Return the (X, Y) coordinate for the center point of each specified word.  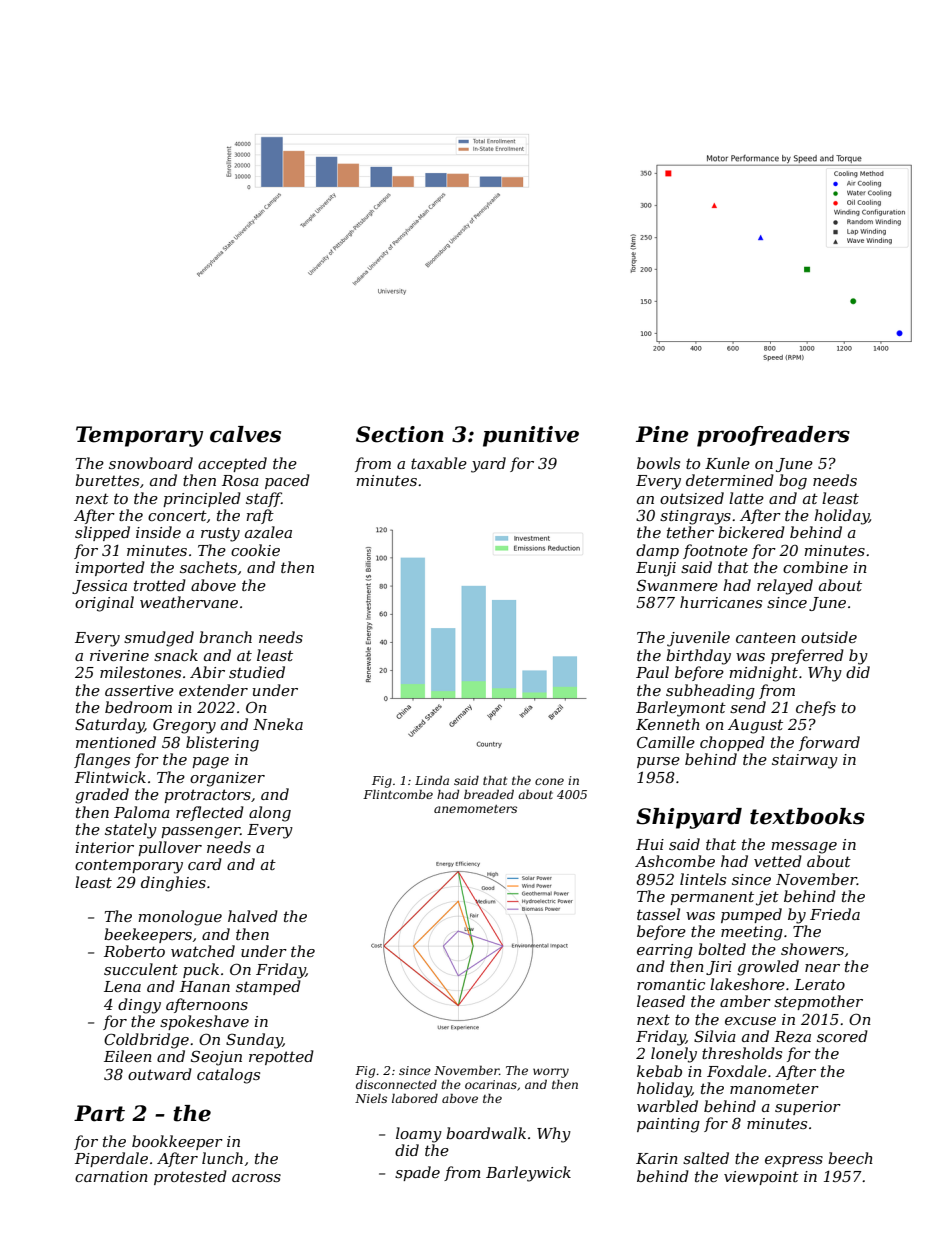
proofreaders (773, 436)
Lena (122, 986)
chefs (816, 708)
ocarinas (491, 1084)
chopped (732, 743)
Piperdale (111, 1159)
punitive (531, 436)
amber (745, 1001)
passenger (200, 833)
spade (417, 1173)
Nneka (278, 724)
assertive (139, 690)
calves (245, 434)
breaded (489, 794)
